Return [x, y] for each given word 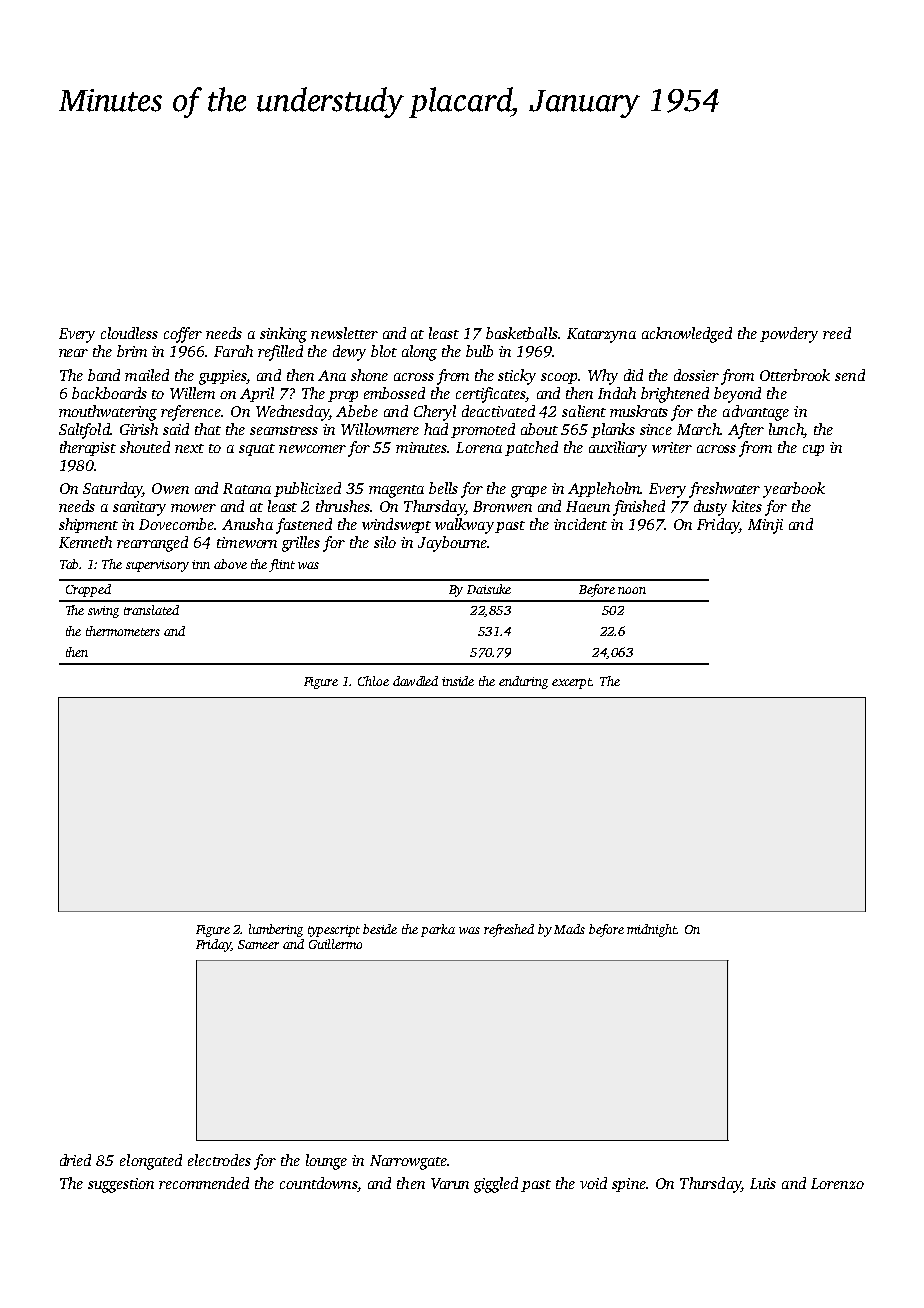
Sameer [258, 944]
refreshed [509, 930]
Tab [69, 564]
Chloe [373, 681]
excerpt [572, 683]
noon [632, 590]
